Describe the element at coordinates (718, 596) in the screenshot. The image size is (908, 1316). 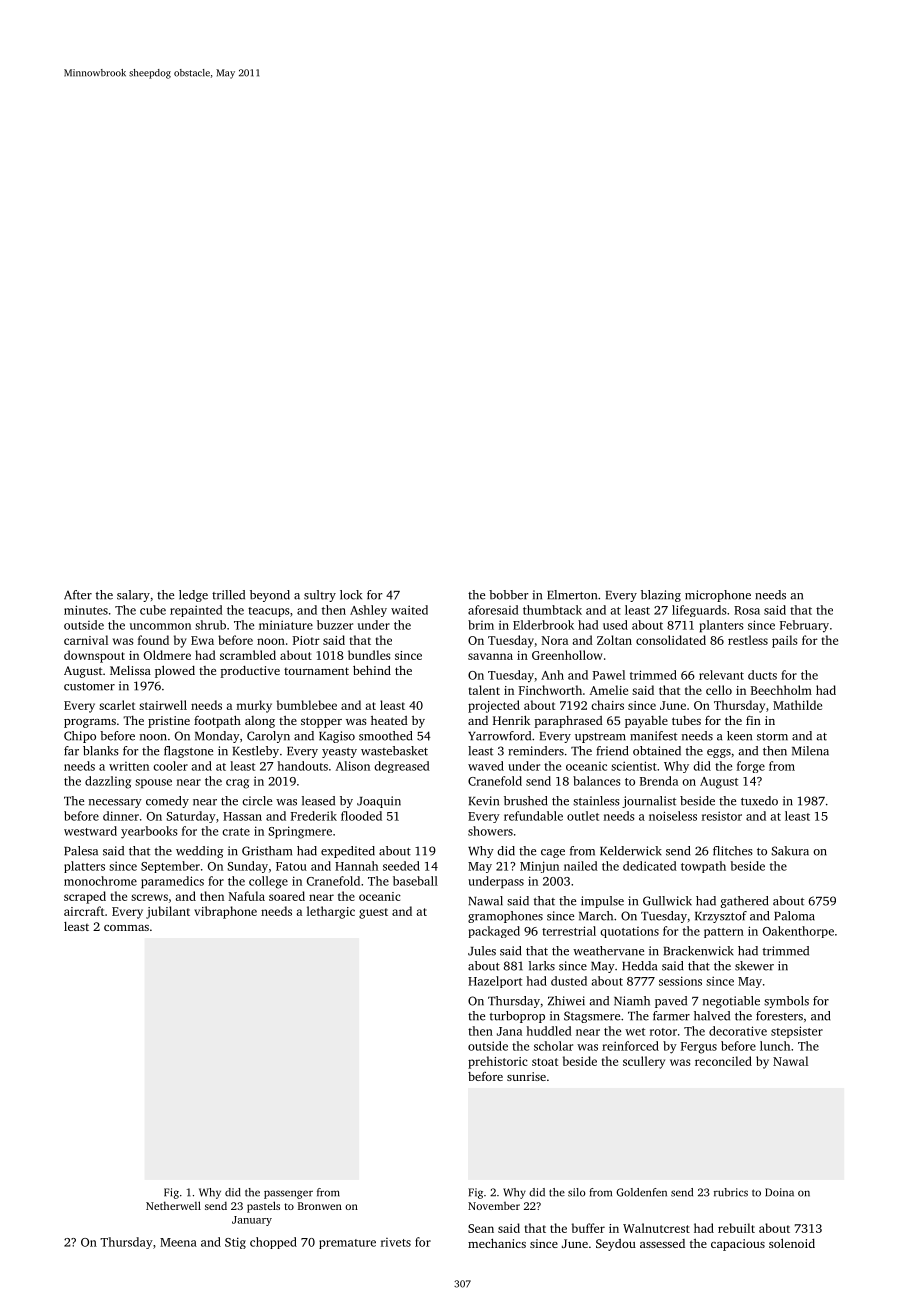
I see `microphone` at that location.
